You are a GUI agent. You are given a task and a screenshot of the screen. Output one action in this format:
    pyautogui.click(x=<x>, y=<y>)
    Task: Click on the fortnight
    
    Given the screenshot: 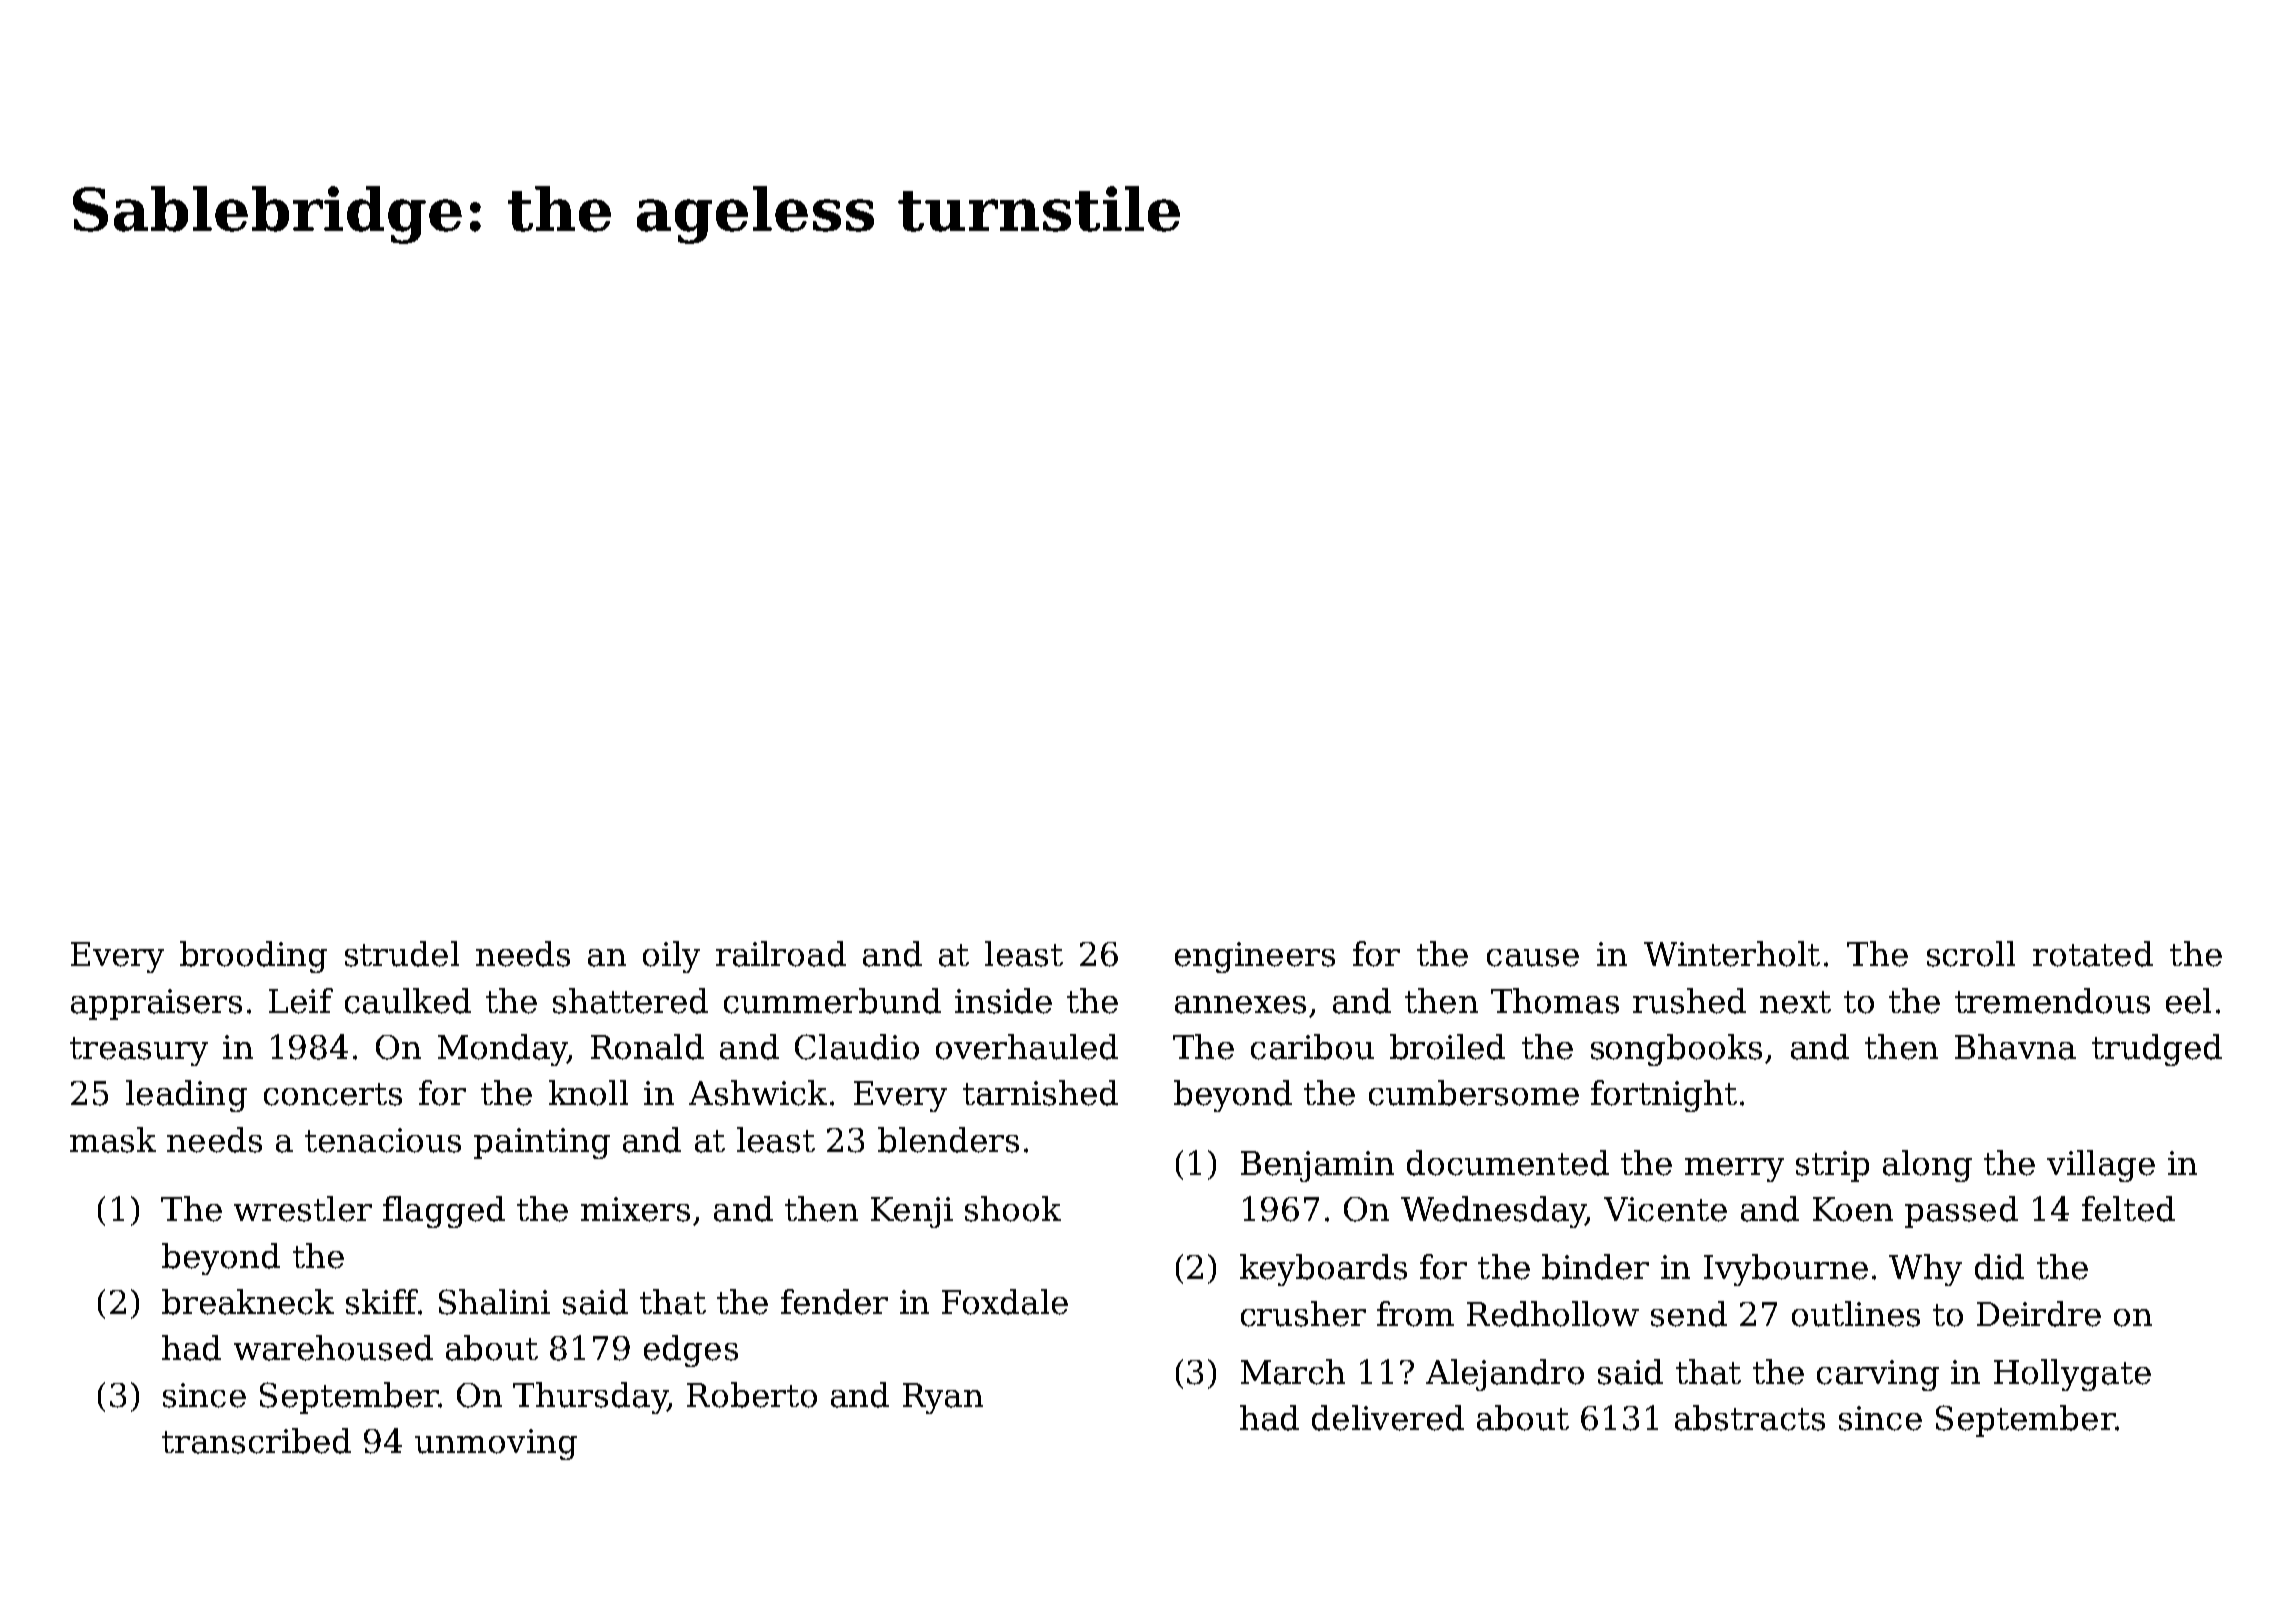 What is the action you would take?
    pyautogui.click(x=1664, y=1096)
